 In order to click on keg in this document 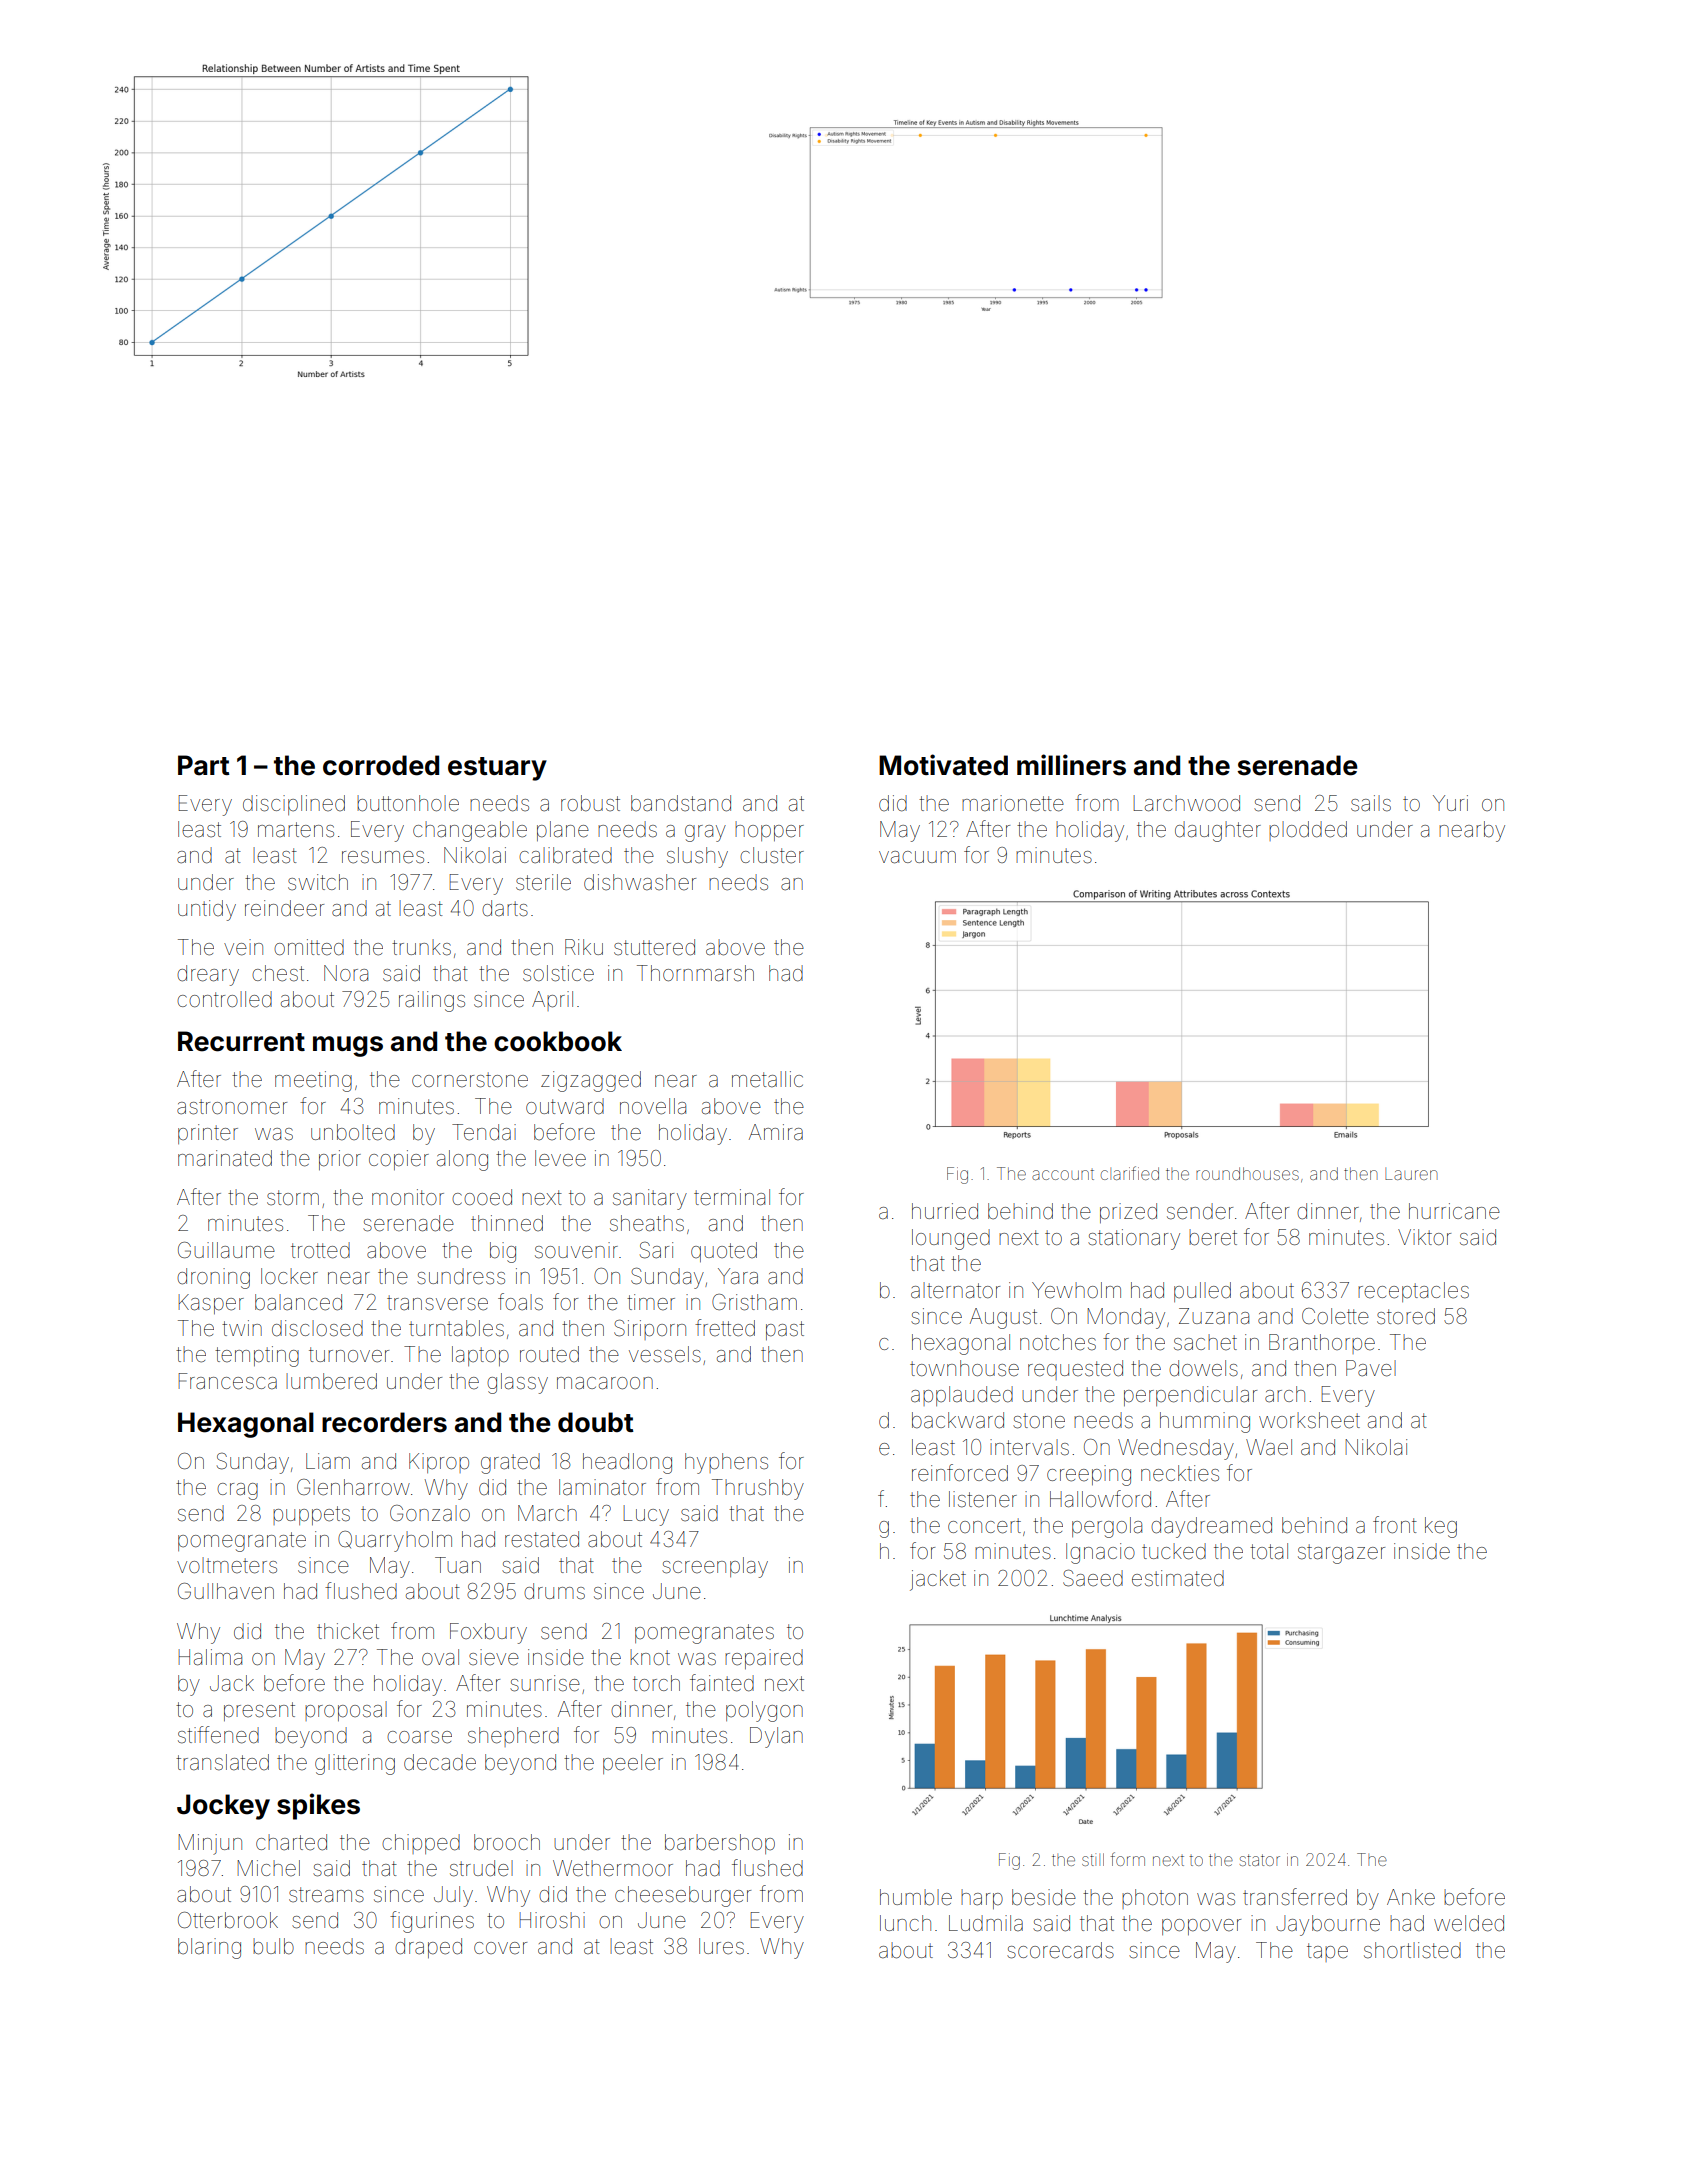, I will do `click(1441, 1527)`.
